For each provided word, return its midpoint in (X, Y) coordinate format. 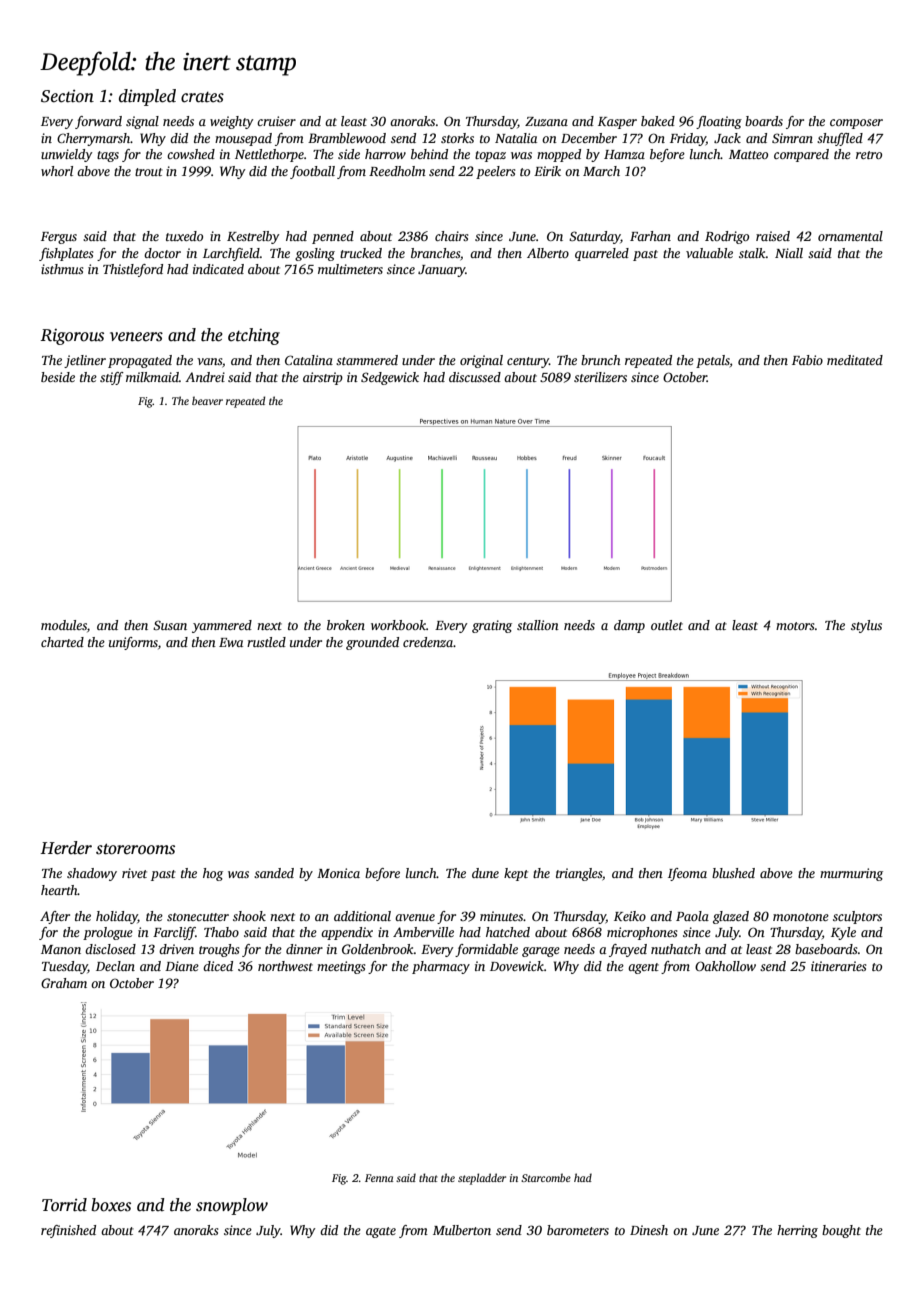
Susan (170, 625)
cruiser (276, 121)
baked (658, 121)
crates (202, 97)
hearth (59, 890)
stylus (866, 626)
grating (492, 626)
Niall (789, 253)
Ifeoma (687, 874)
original (481, 361)
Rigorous (72, 337)
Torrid (64, 1205)
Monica (338, 873)
